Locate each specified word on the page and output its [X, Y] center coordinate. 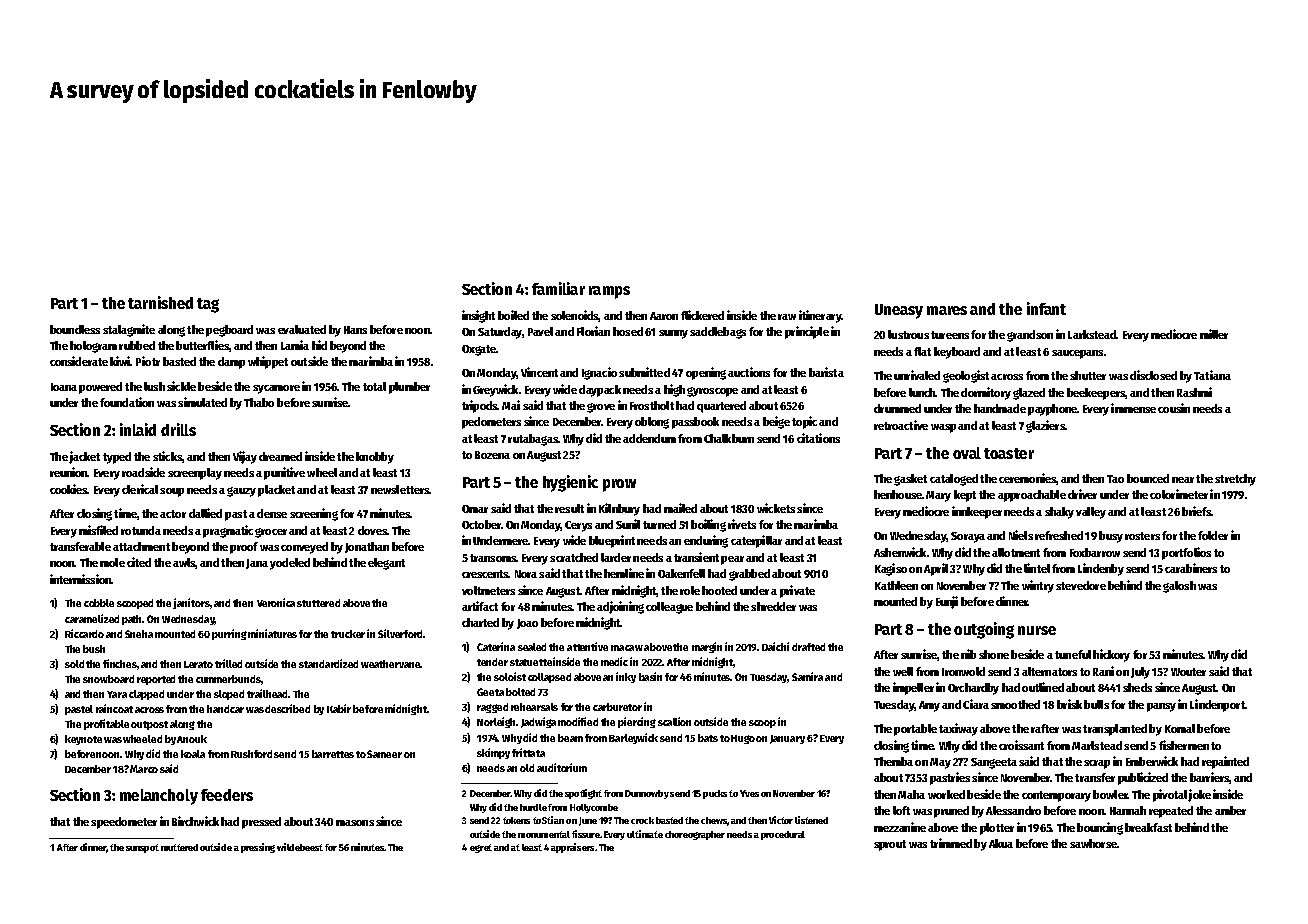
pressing [258, 848]
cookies [69, 489]
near [1183, 480]
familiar [558, 288]
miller [1214, 334]
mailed [680, 508]
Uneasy [899, 311]
